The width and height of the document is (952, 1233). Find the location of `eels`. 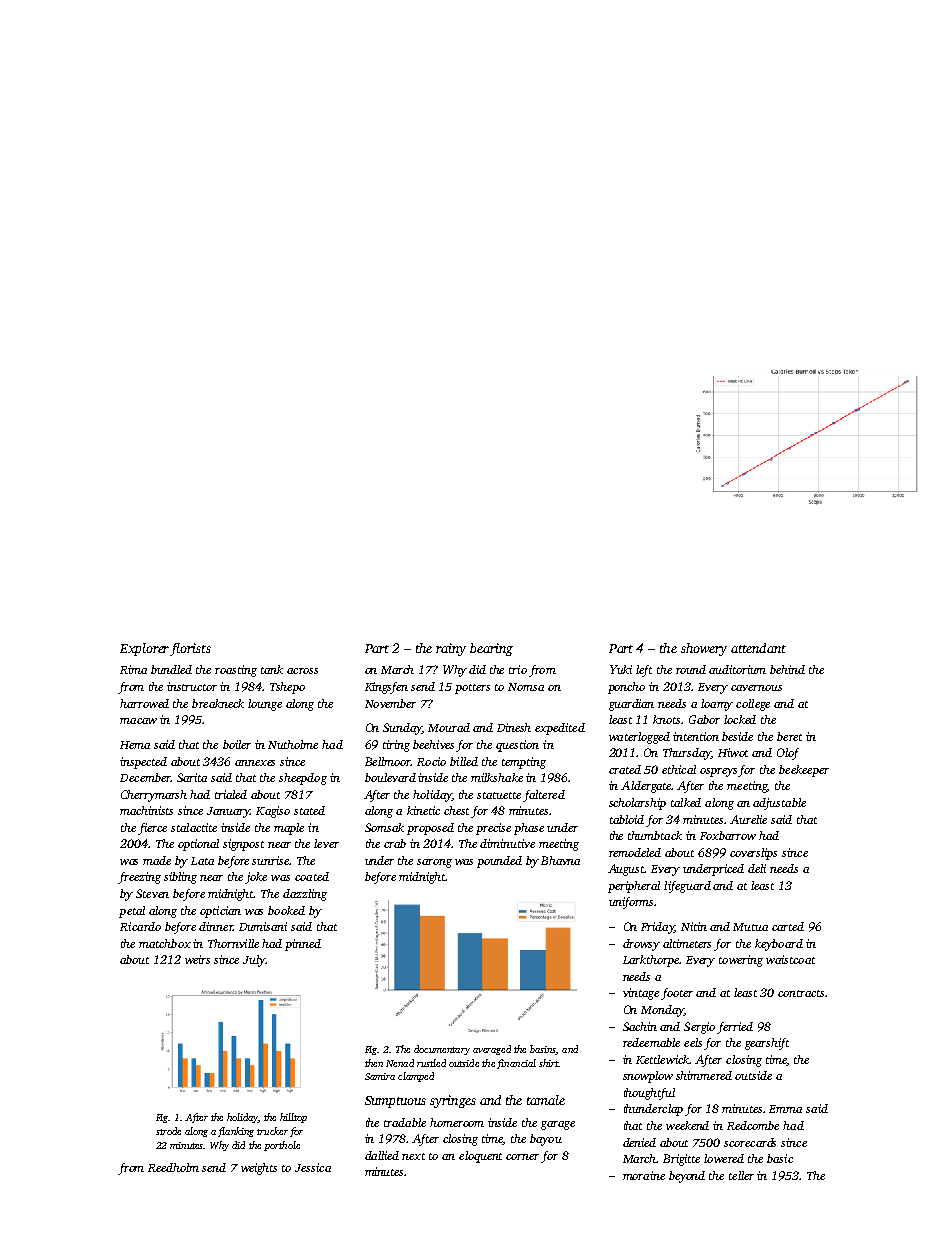

eels is located at coordinates (693, 1042).
